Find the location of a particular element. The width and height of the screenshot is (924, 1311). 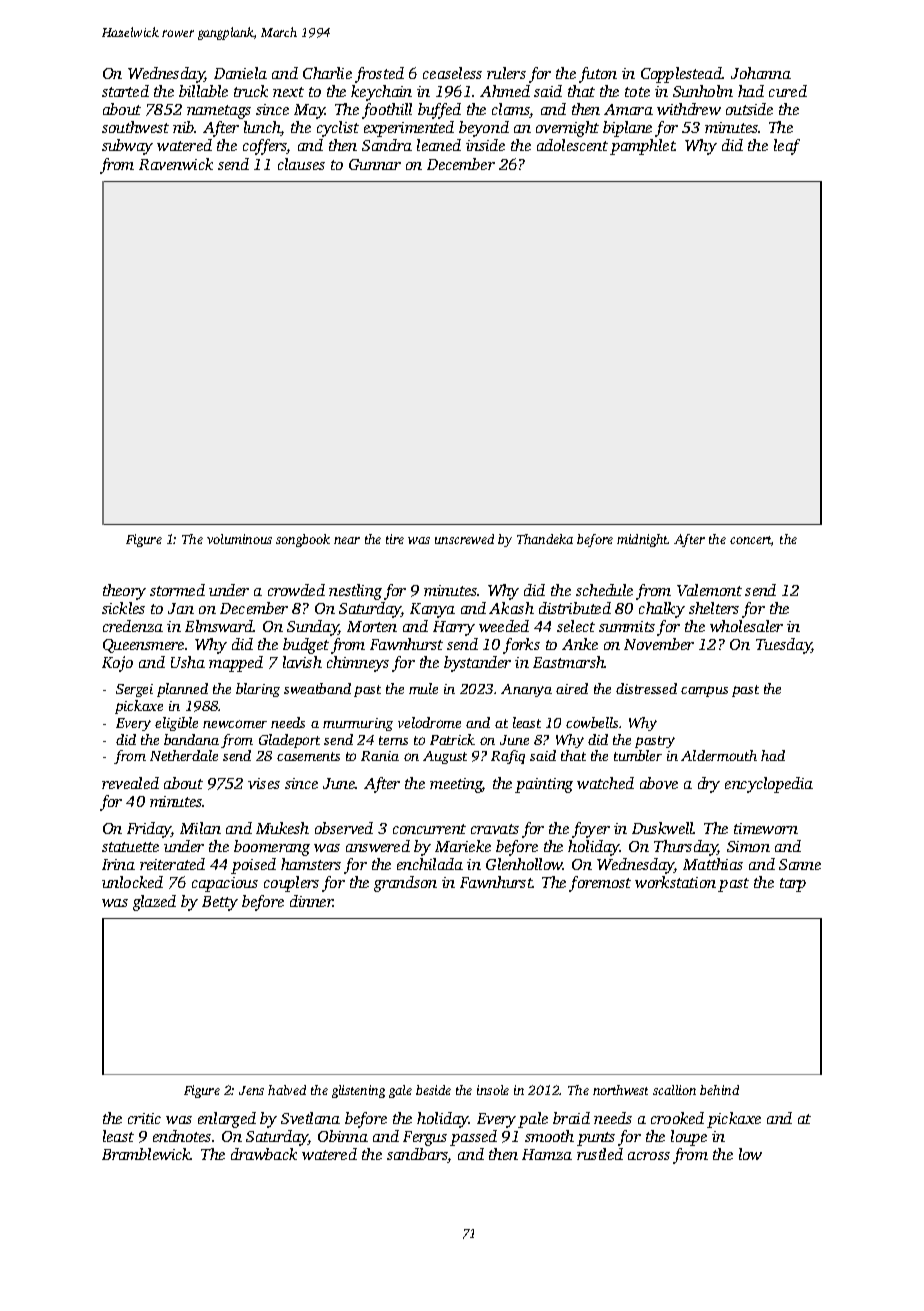

Kanya is located at coordinates (432, 610).
